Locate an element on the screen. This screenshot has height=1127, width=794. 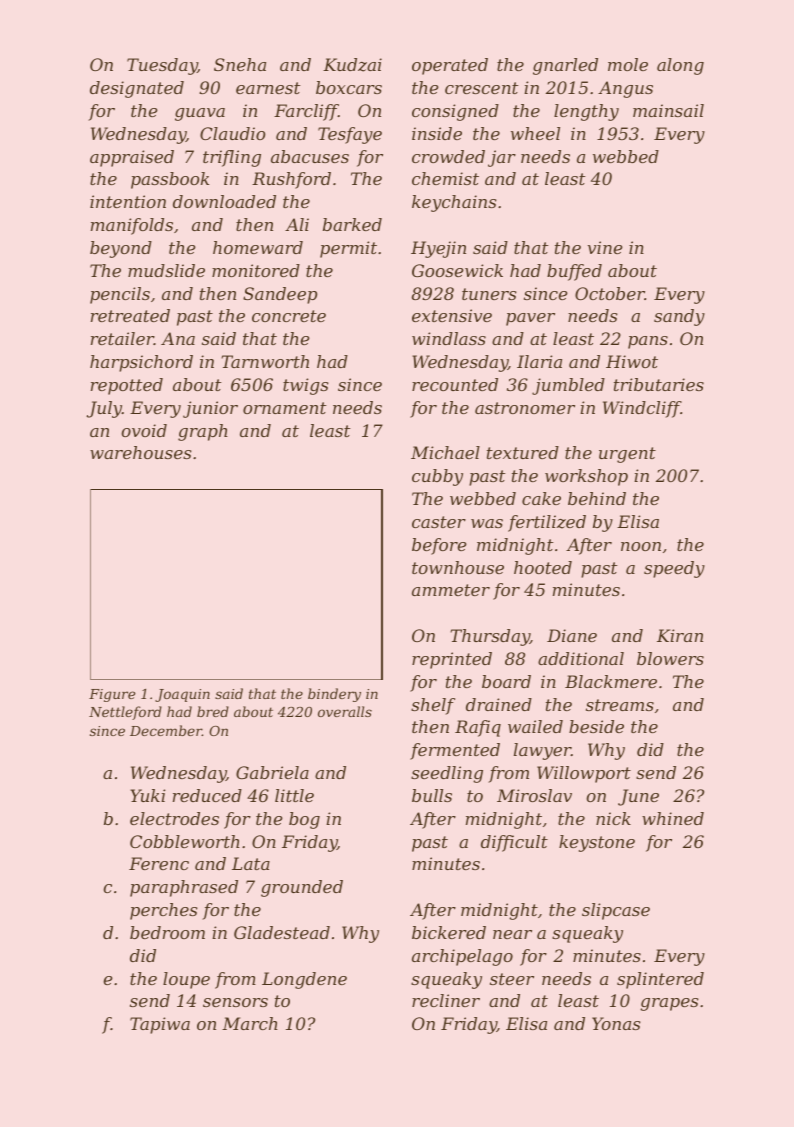
along is located at coordinates (680, 66).
